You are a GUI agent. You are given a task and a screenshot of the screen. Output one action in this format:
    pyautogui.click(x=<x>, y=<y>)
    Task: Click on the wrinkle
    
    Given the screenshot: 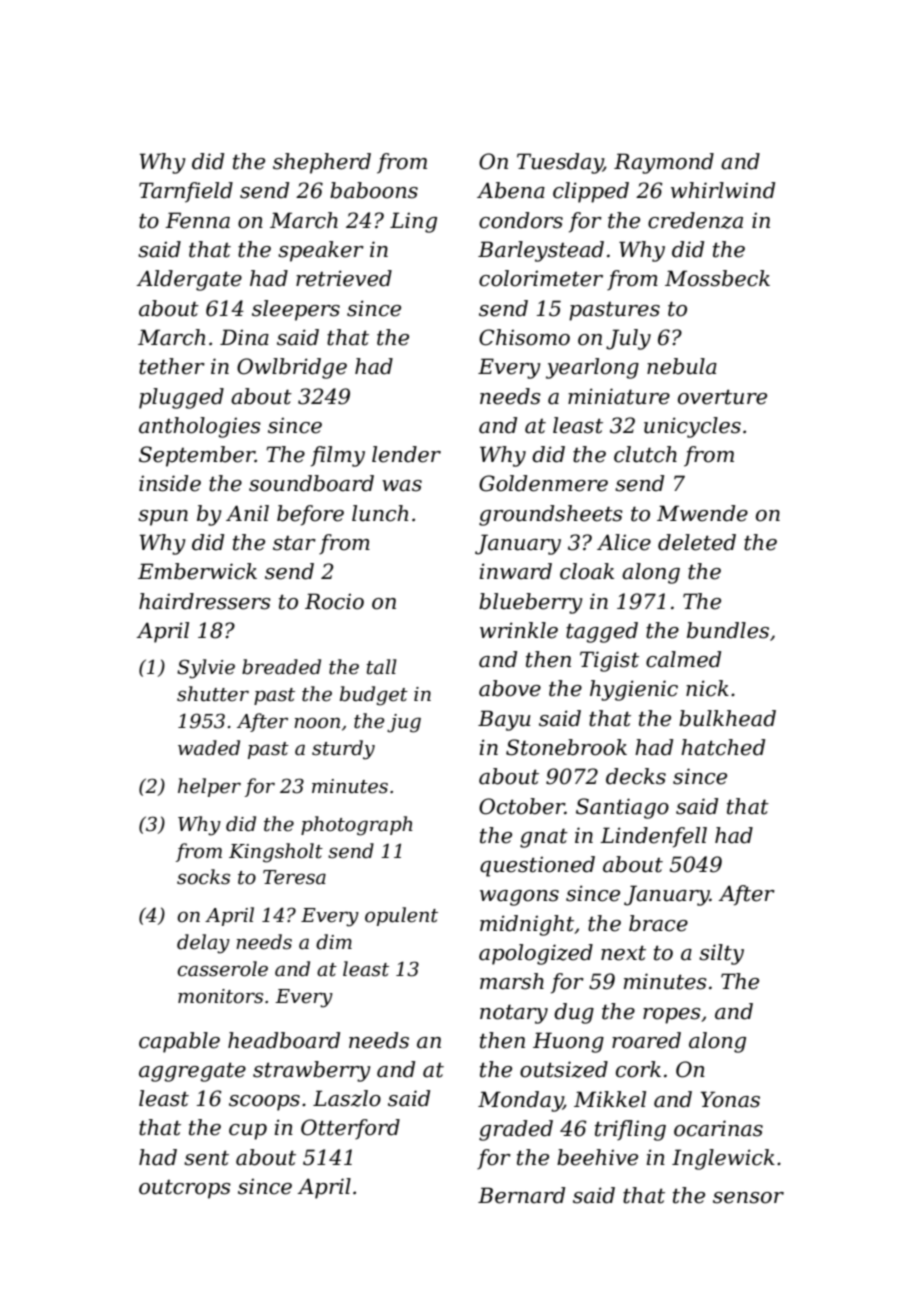 What is the action you would take?
    pyautogui.click(x=519, y=630)
